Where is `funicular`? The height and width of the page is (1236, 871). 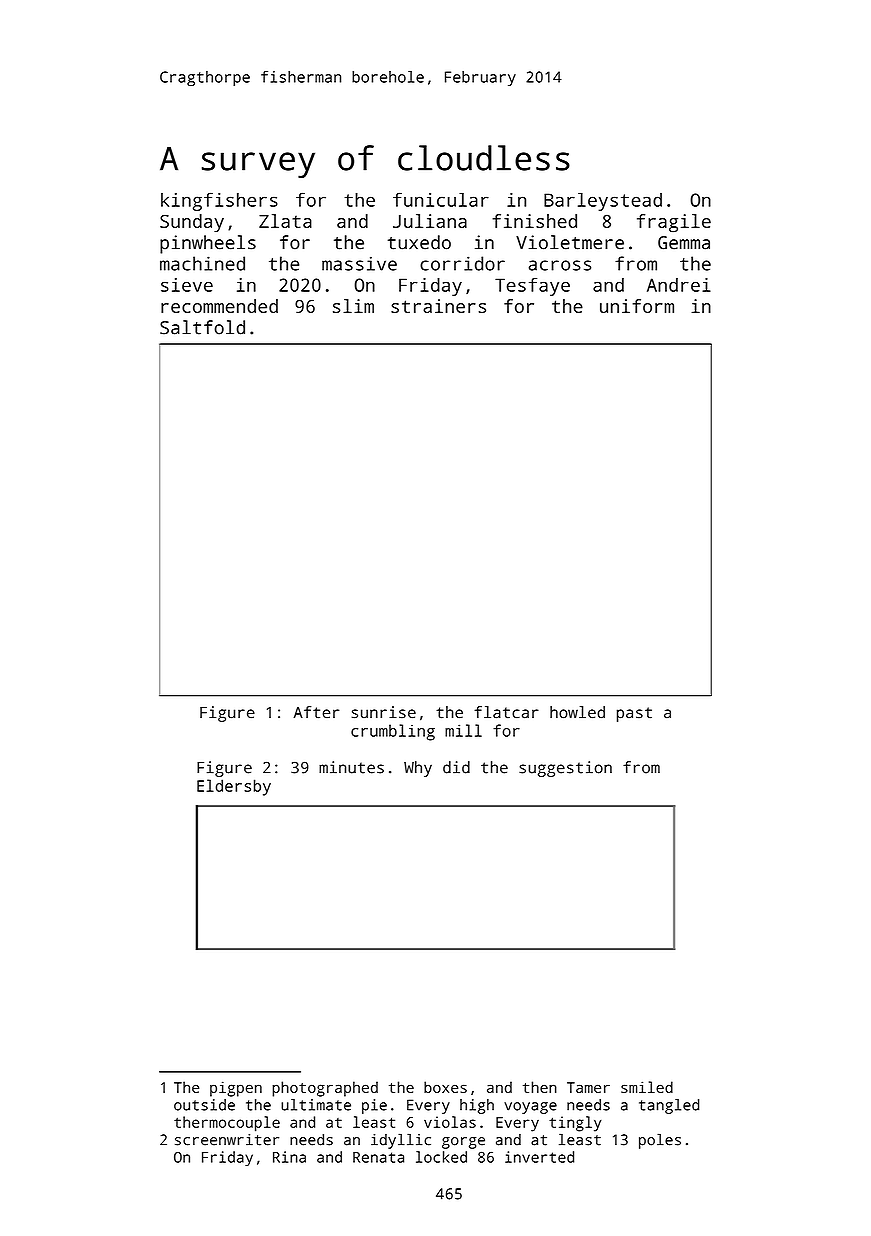 funicular is located at coordinates (441, 199).
